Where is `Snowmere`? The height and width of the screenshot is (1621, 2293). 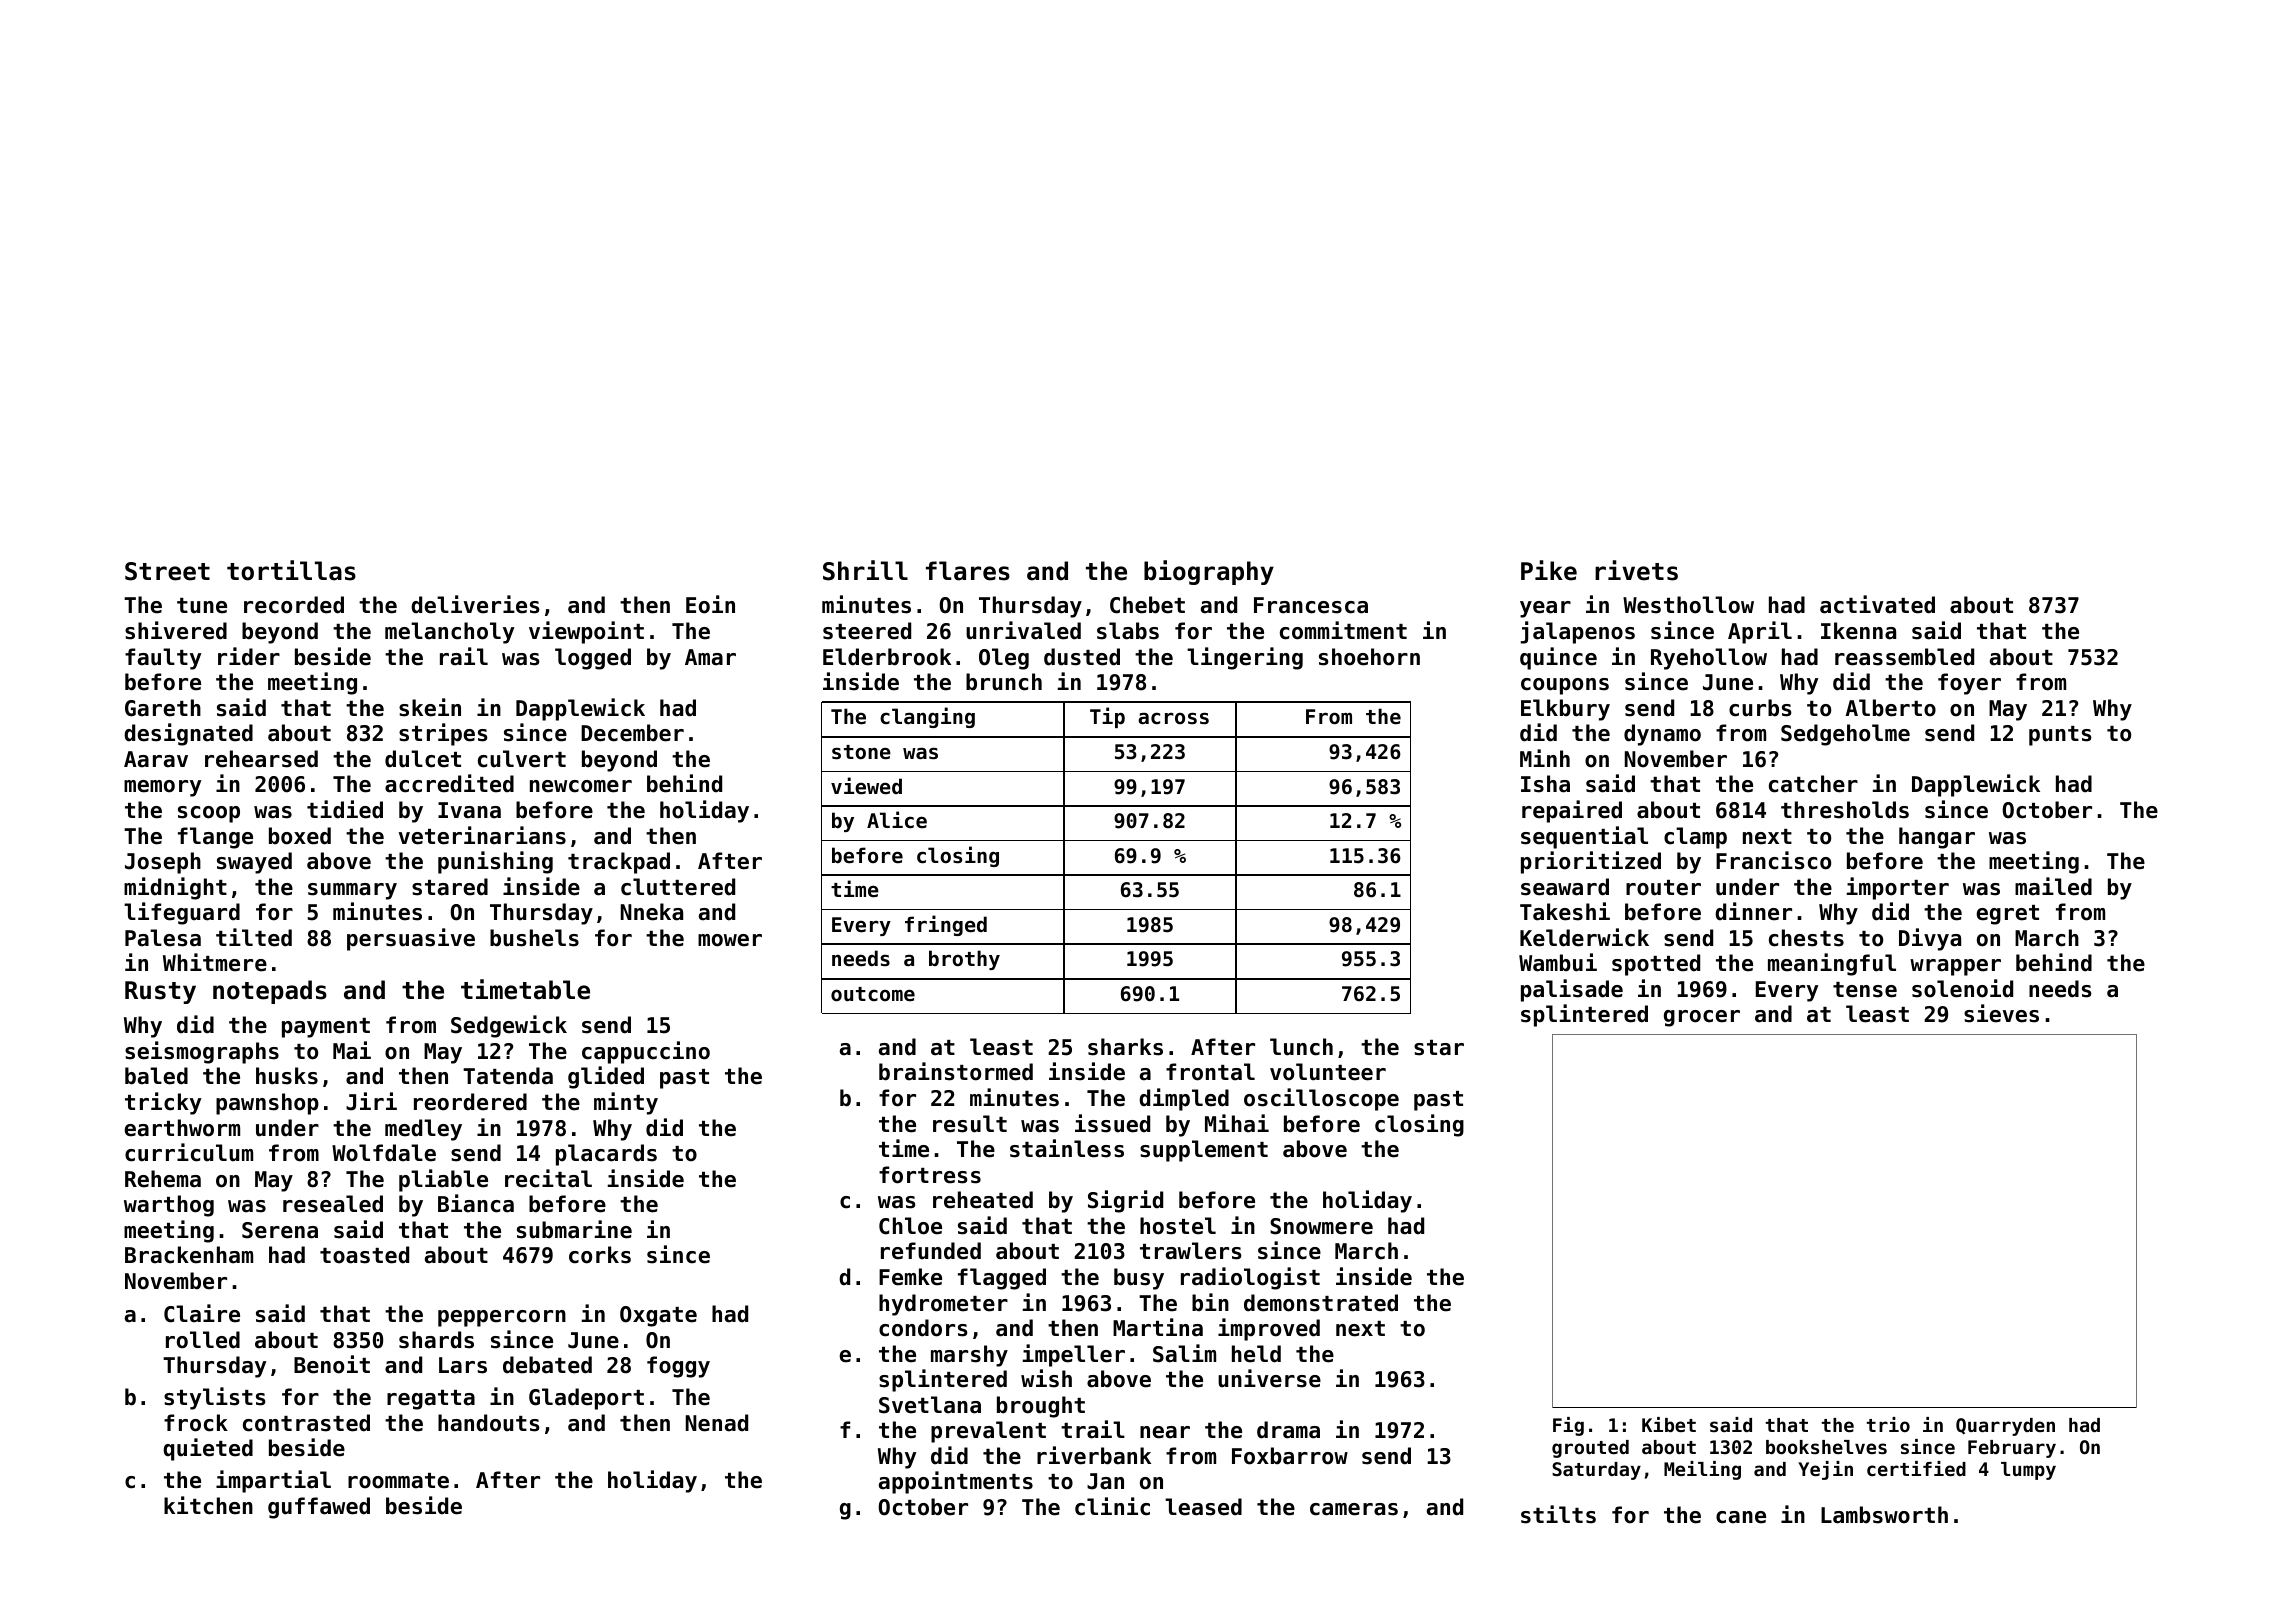
Snowmere is located at coordinates (1321, 1226).
